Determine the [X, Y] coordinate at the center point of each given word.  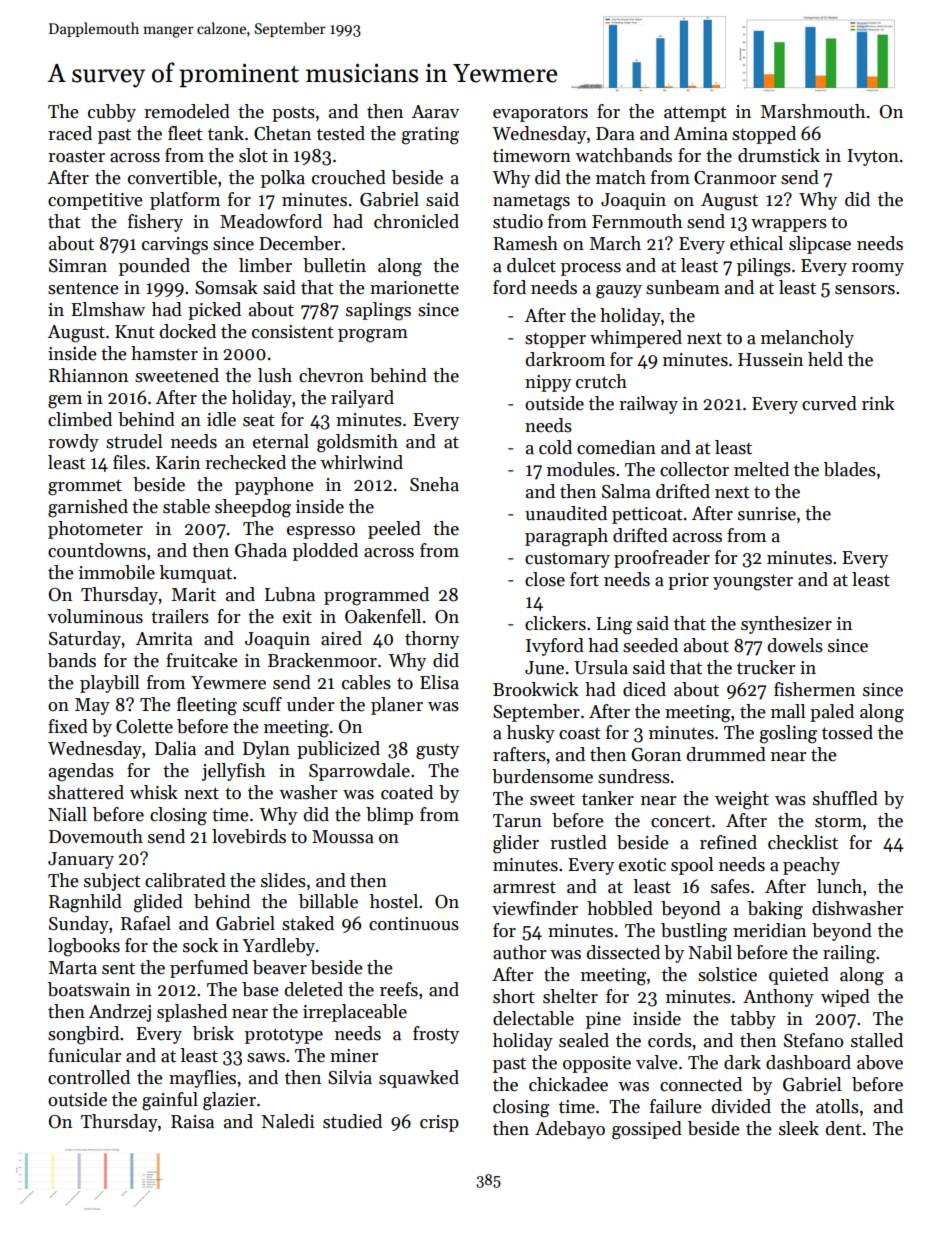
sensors [865, 290]
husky [531, 734]
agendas [81, 772]
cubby [112, 113]
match [621, 177]
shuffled [845, 798]
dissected [623, 952]
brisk [213, 1033]
